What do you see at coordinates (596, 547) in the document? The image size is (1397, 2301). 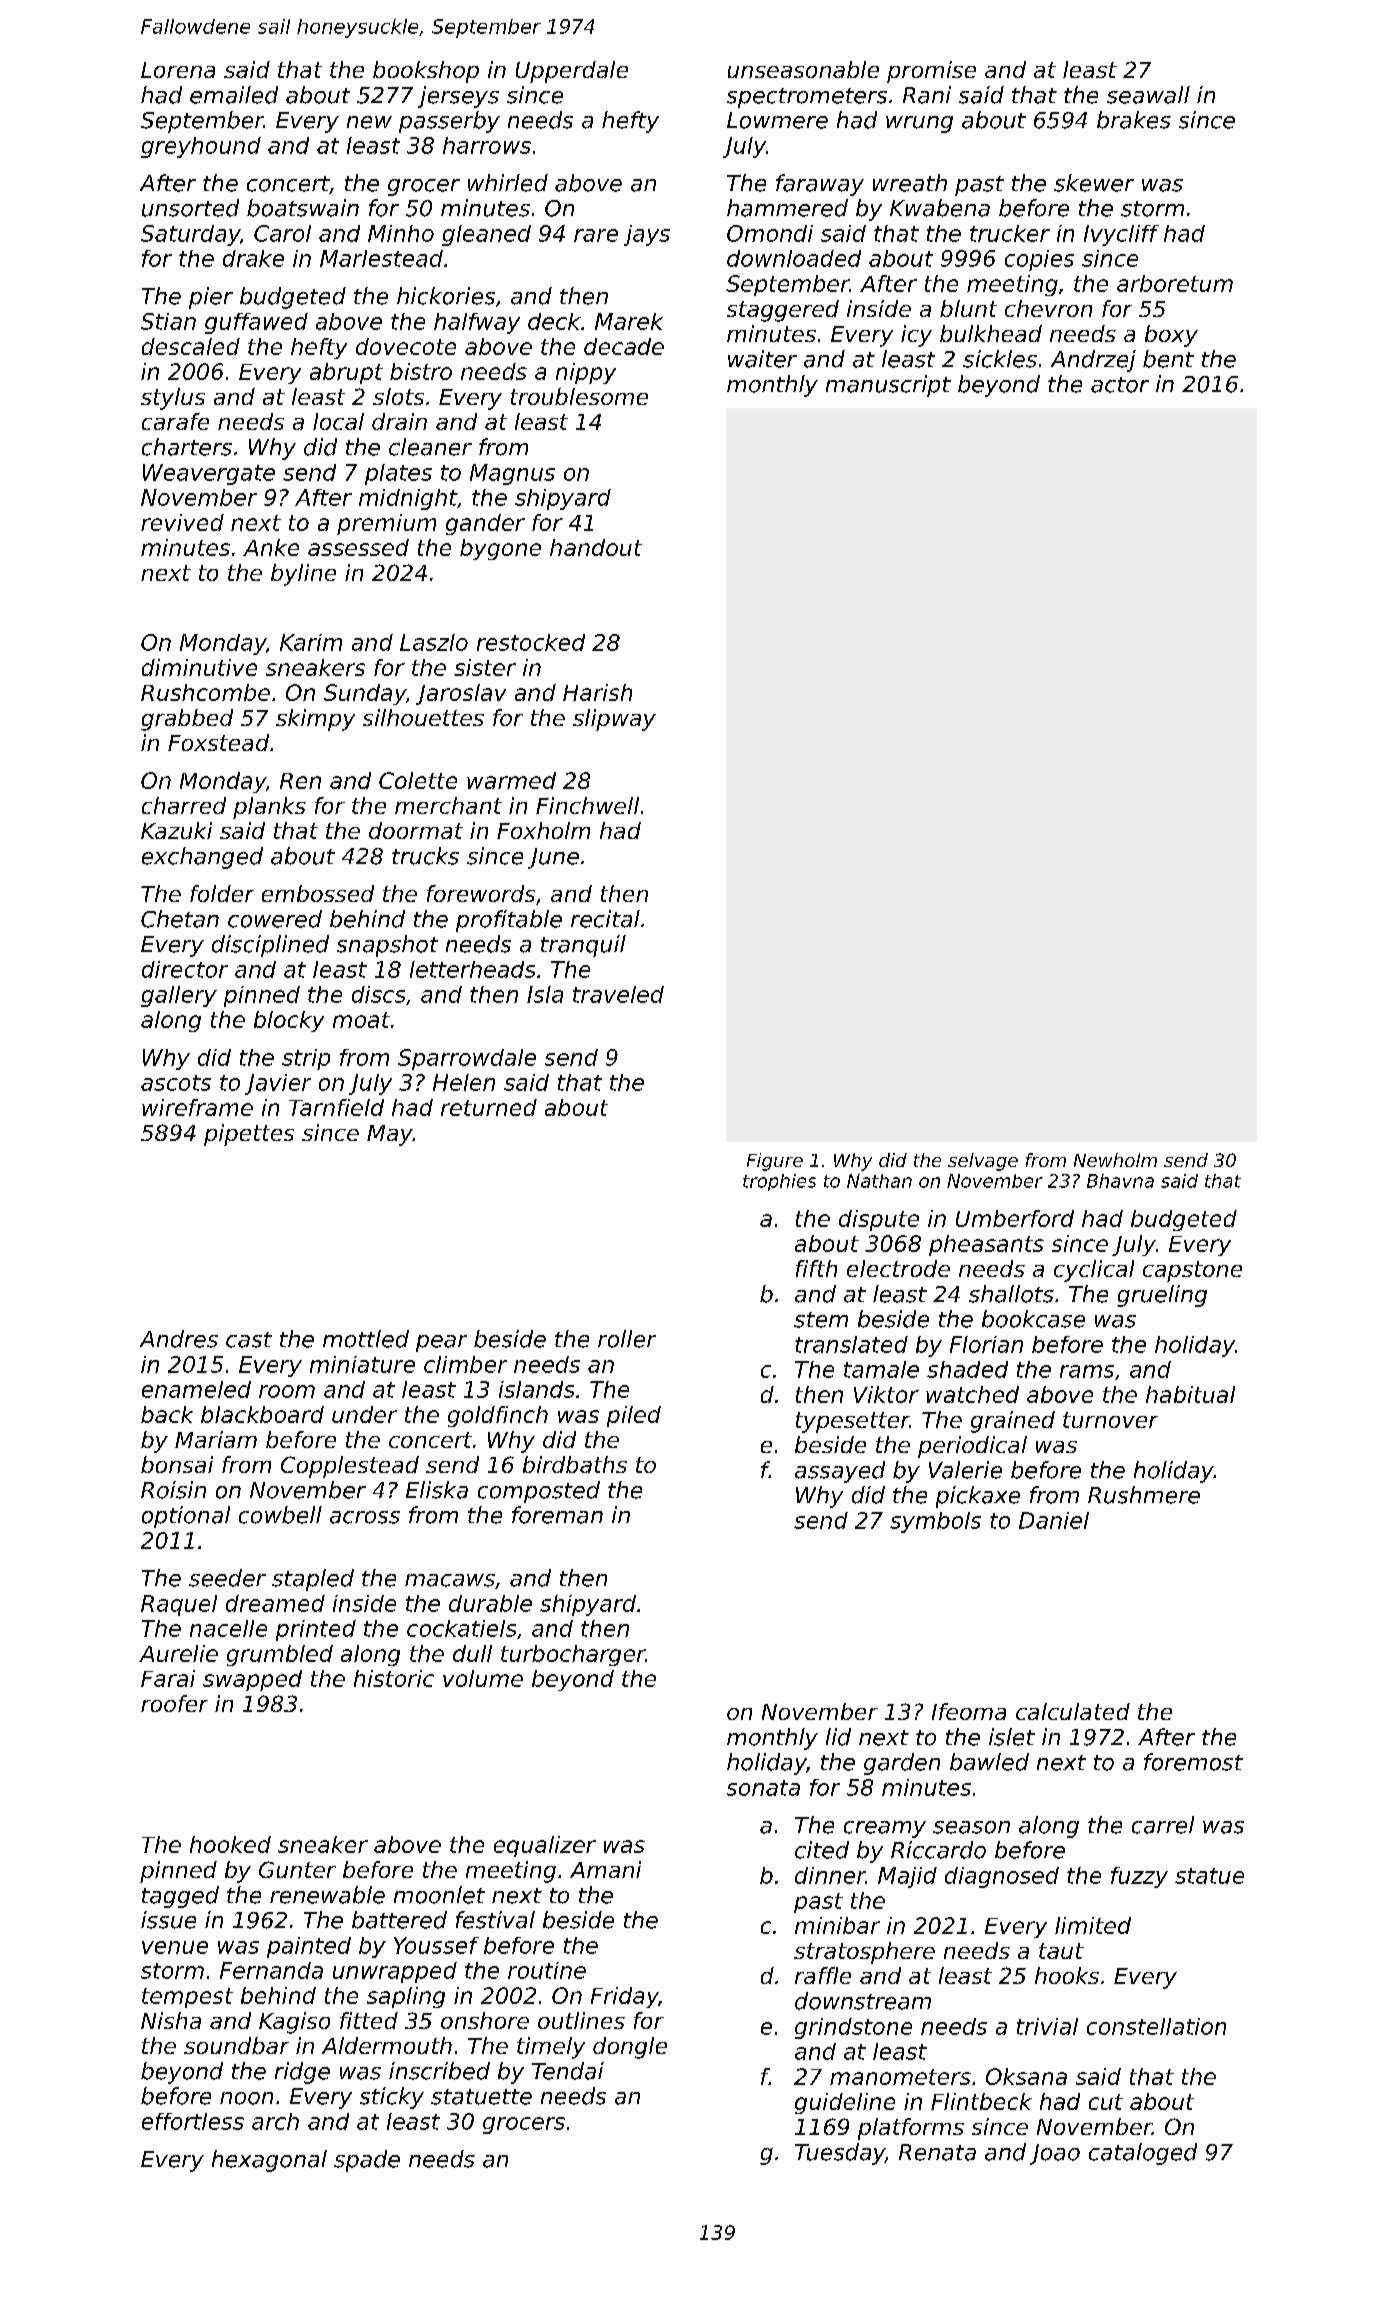 I see `handout` at bounding box center [596, 547].
